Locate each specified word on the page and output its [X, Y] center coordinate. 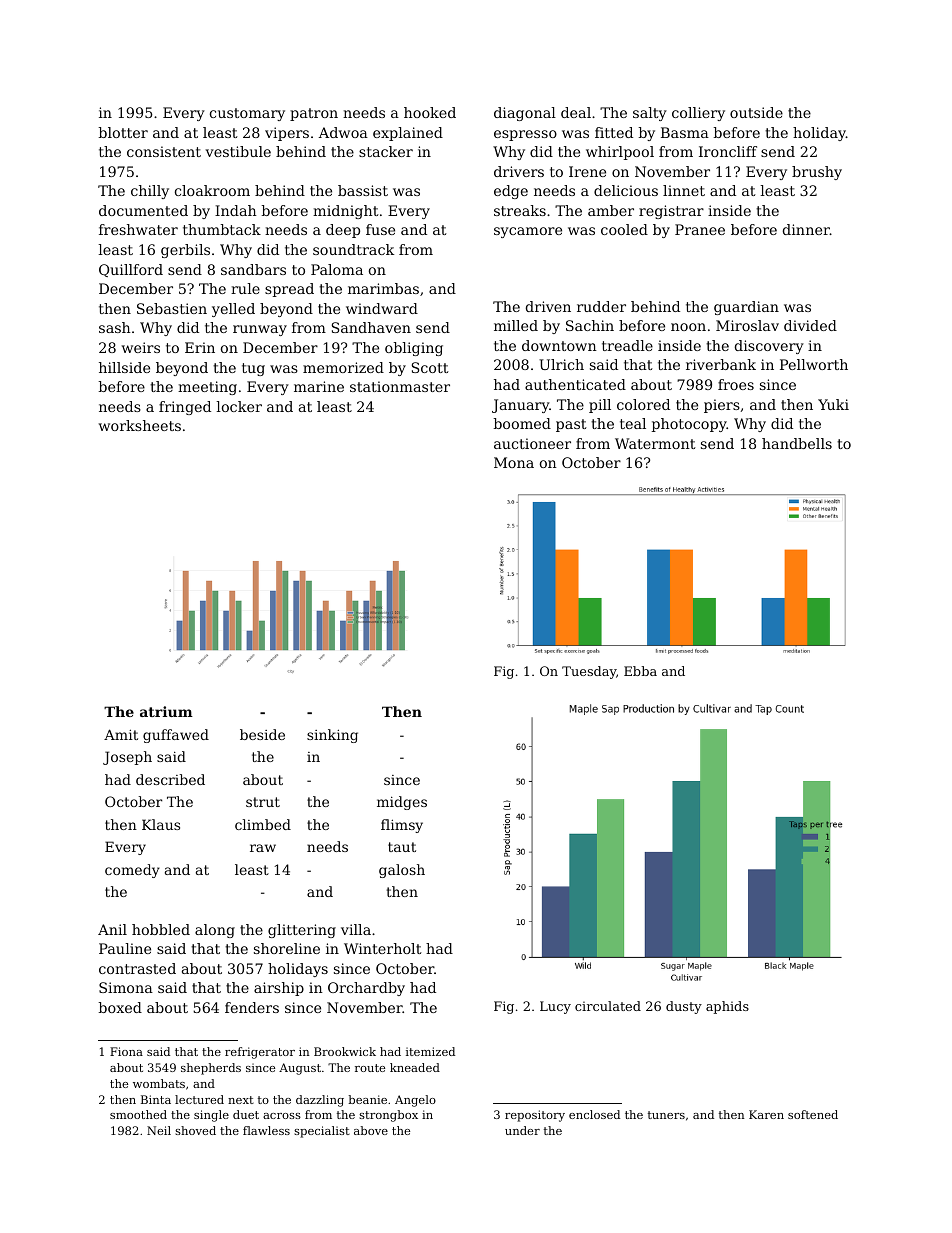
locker [239, 406]
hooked [430, 112]
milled [516, 325]
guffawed [176, 736]
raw [263, 848]
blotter [123, 132]
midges [402, 803]
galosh [402, 871]
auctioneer [532, 443]
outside [756, 112]
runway [260, 330]
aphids [727, 1007]
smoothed [138, 1114]
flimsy [402, 826]
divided [810, 325]
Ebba [640, 671]
